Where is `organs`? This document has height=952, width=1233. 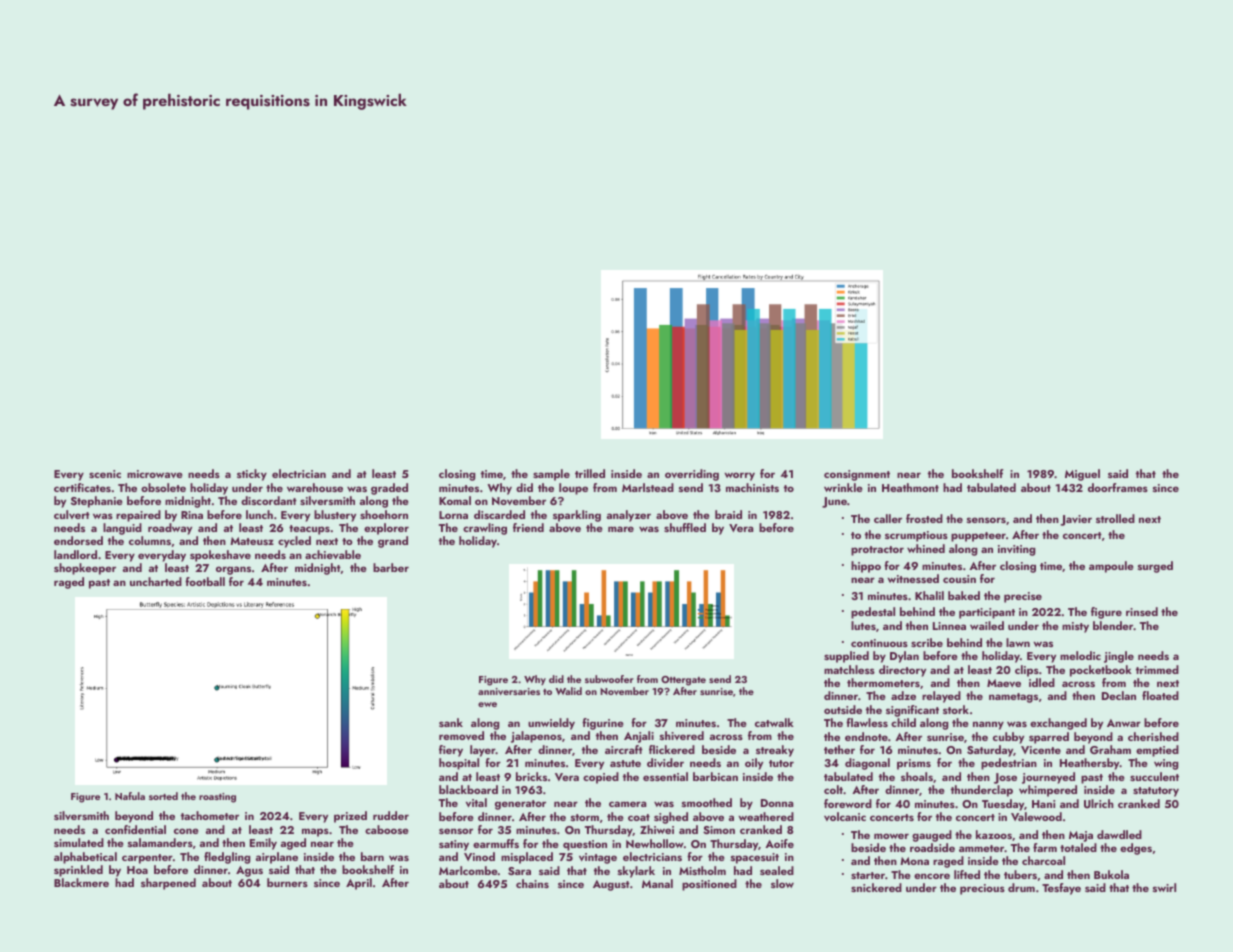
organs is located at coordinates (233, 570).
